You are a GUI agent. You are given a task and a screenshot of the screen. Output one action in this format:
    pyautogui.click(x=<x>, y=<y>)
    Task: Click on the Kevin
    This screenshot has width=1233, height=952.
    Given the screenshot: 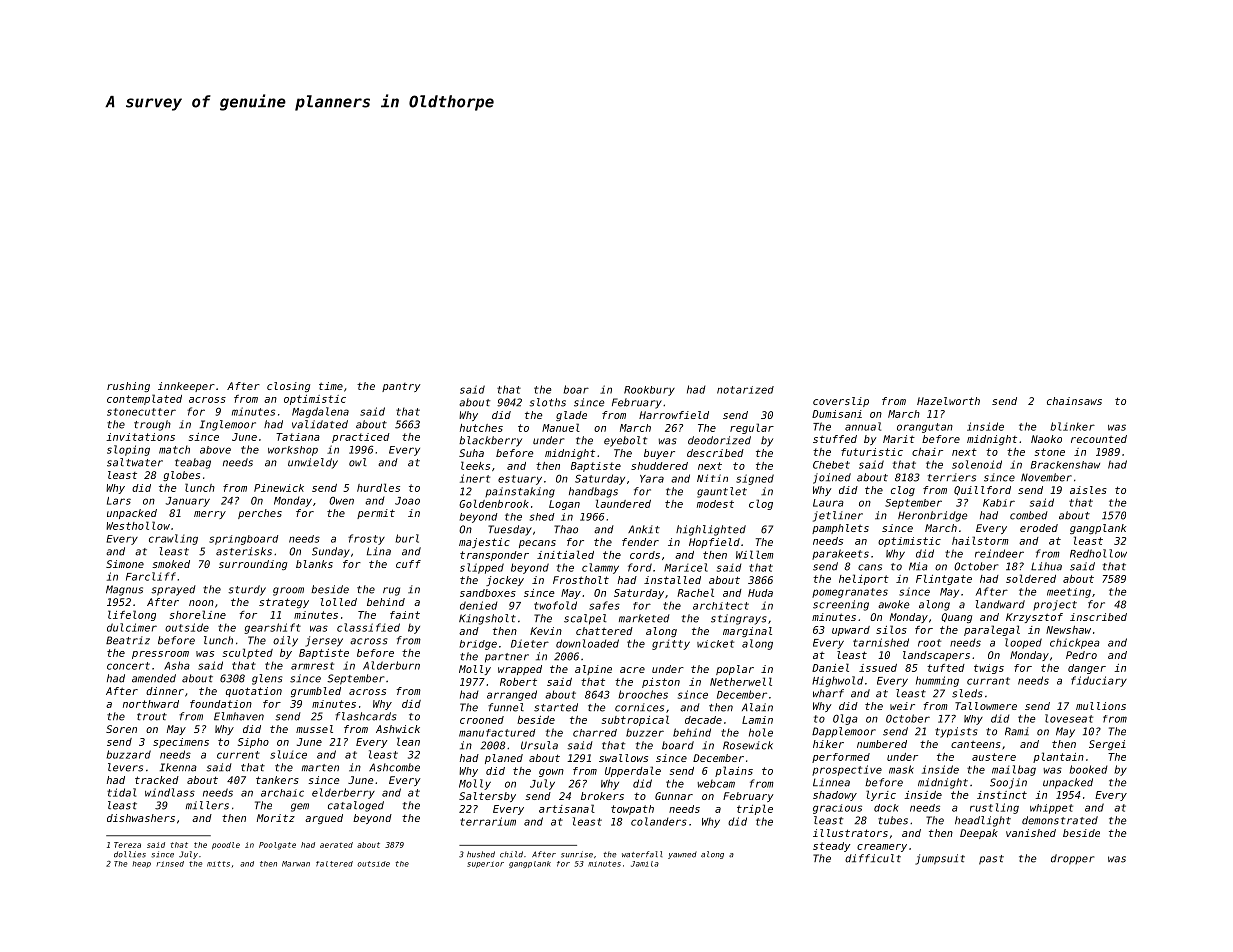 What is the action you would take?
    pyautogui.click(x=546, y=631)
